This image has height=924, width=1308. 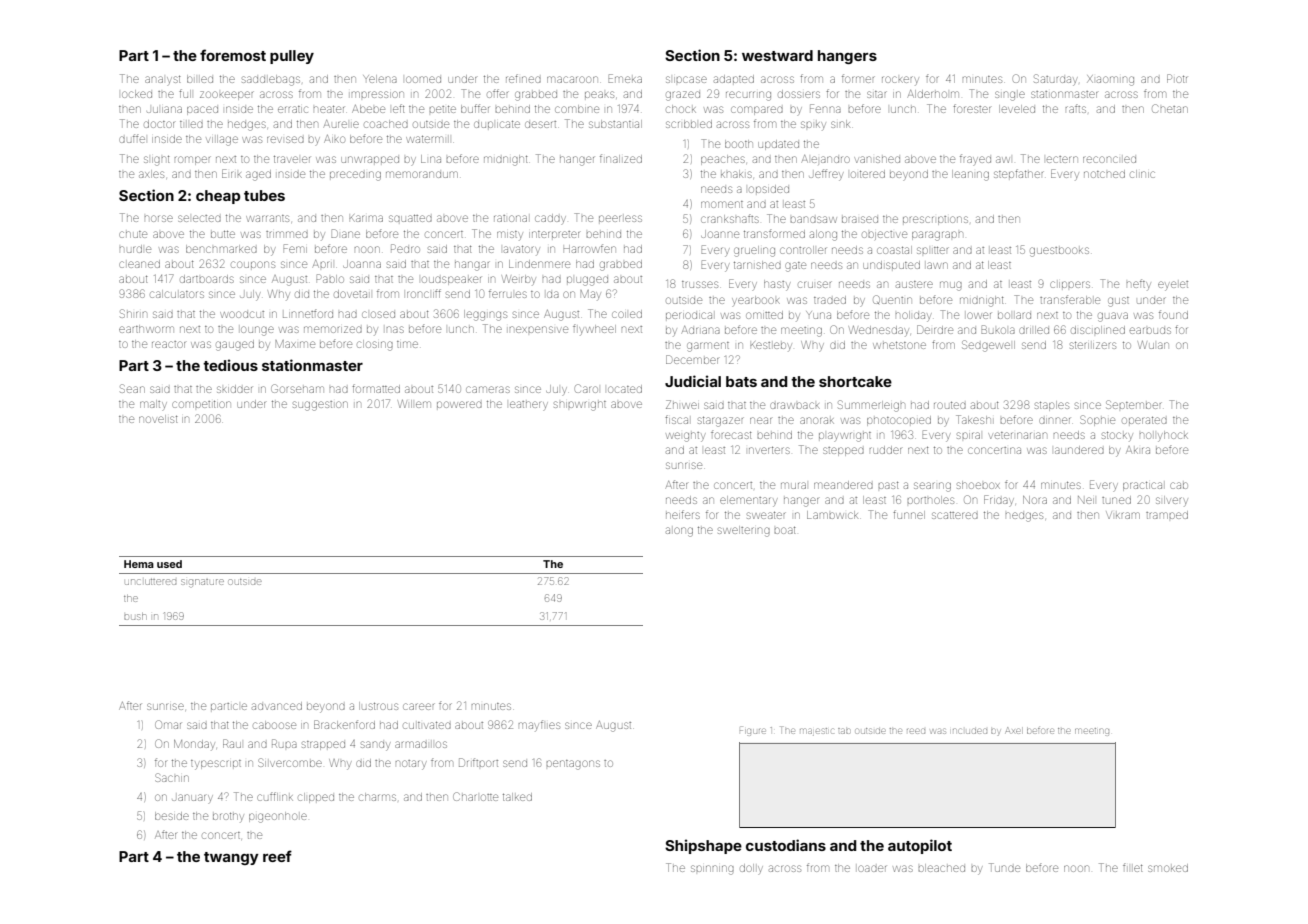 I want to click on Piotr, so click(x=1177, y=78).
